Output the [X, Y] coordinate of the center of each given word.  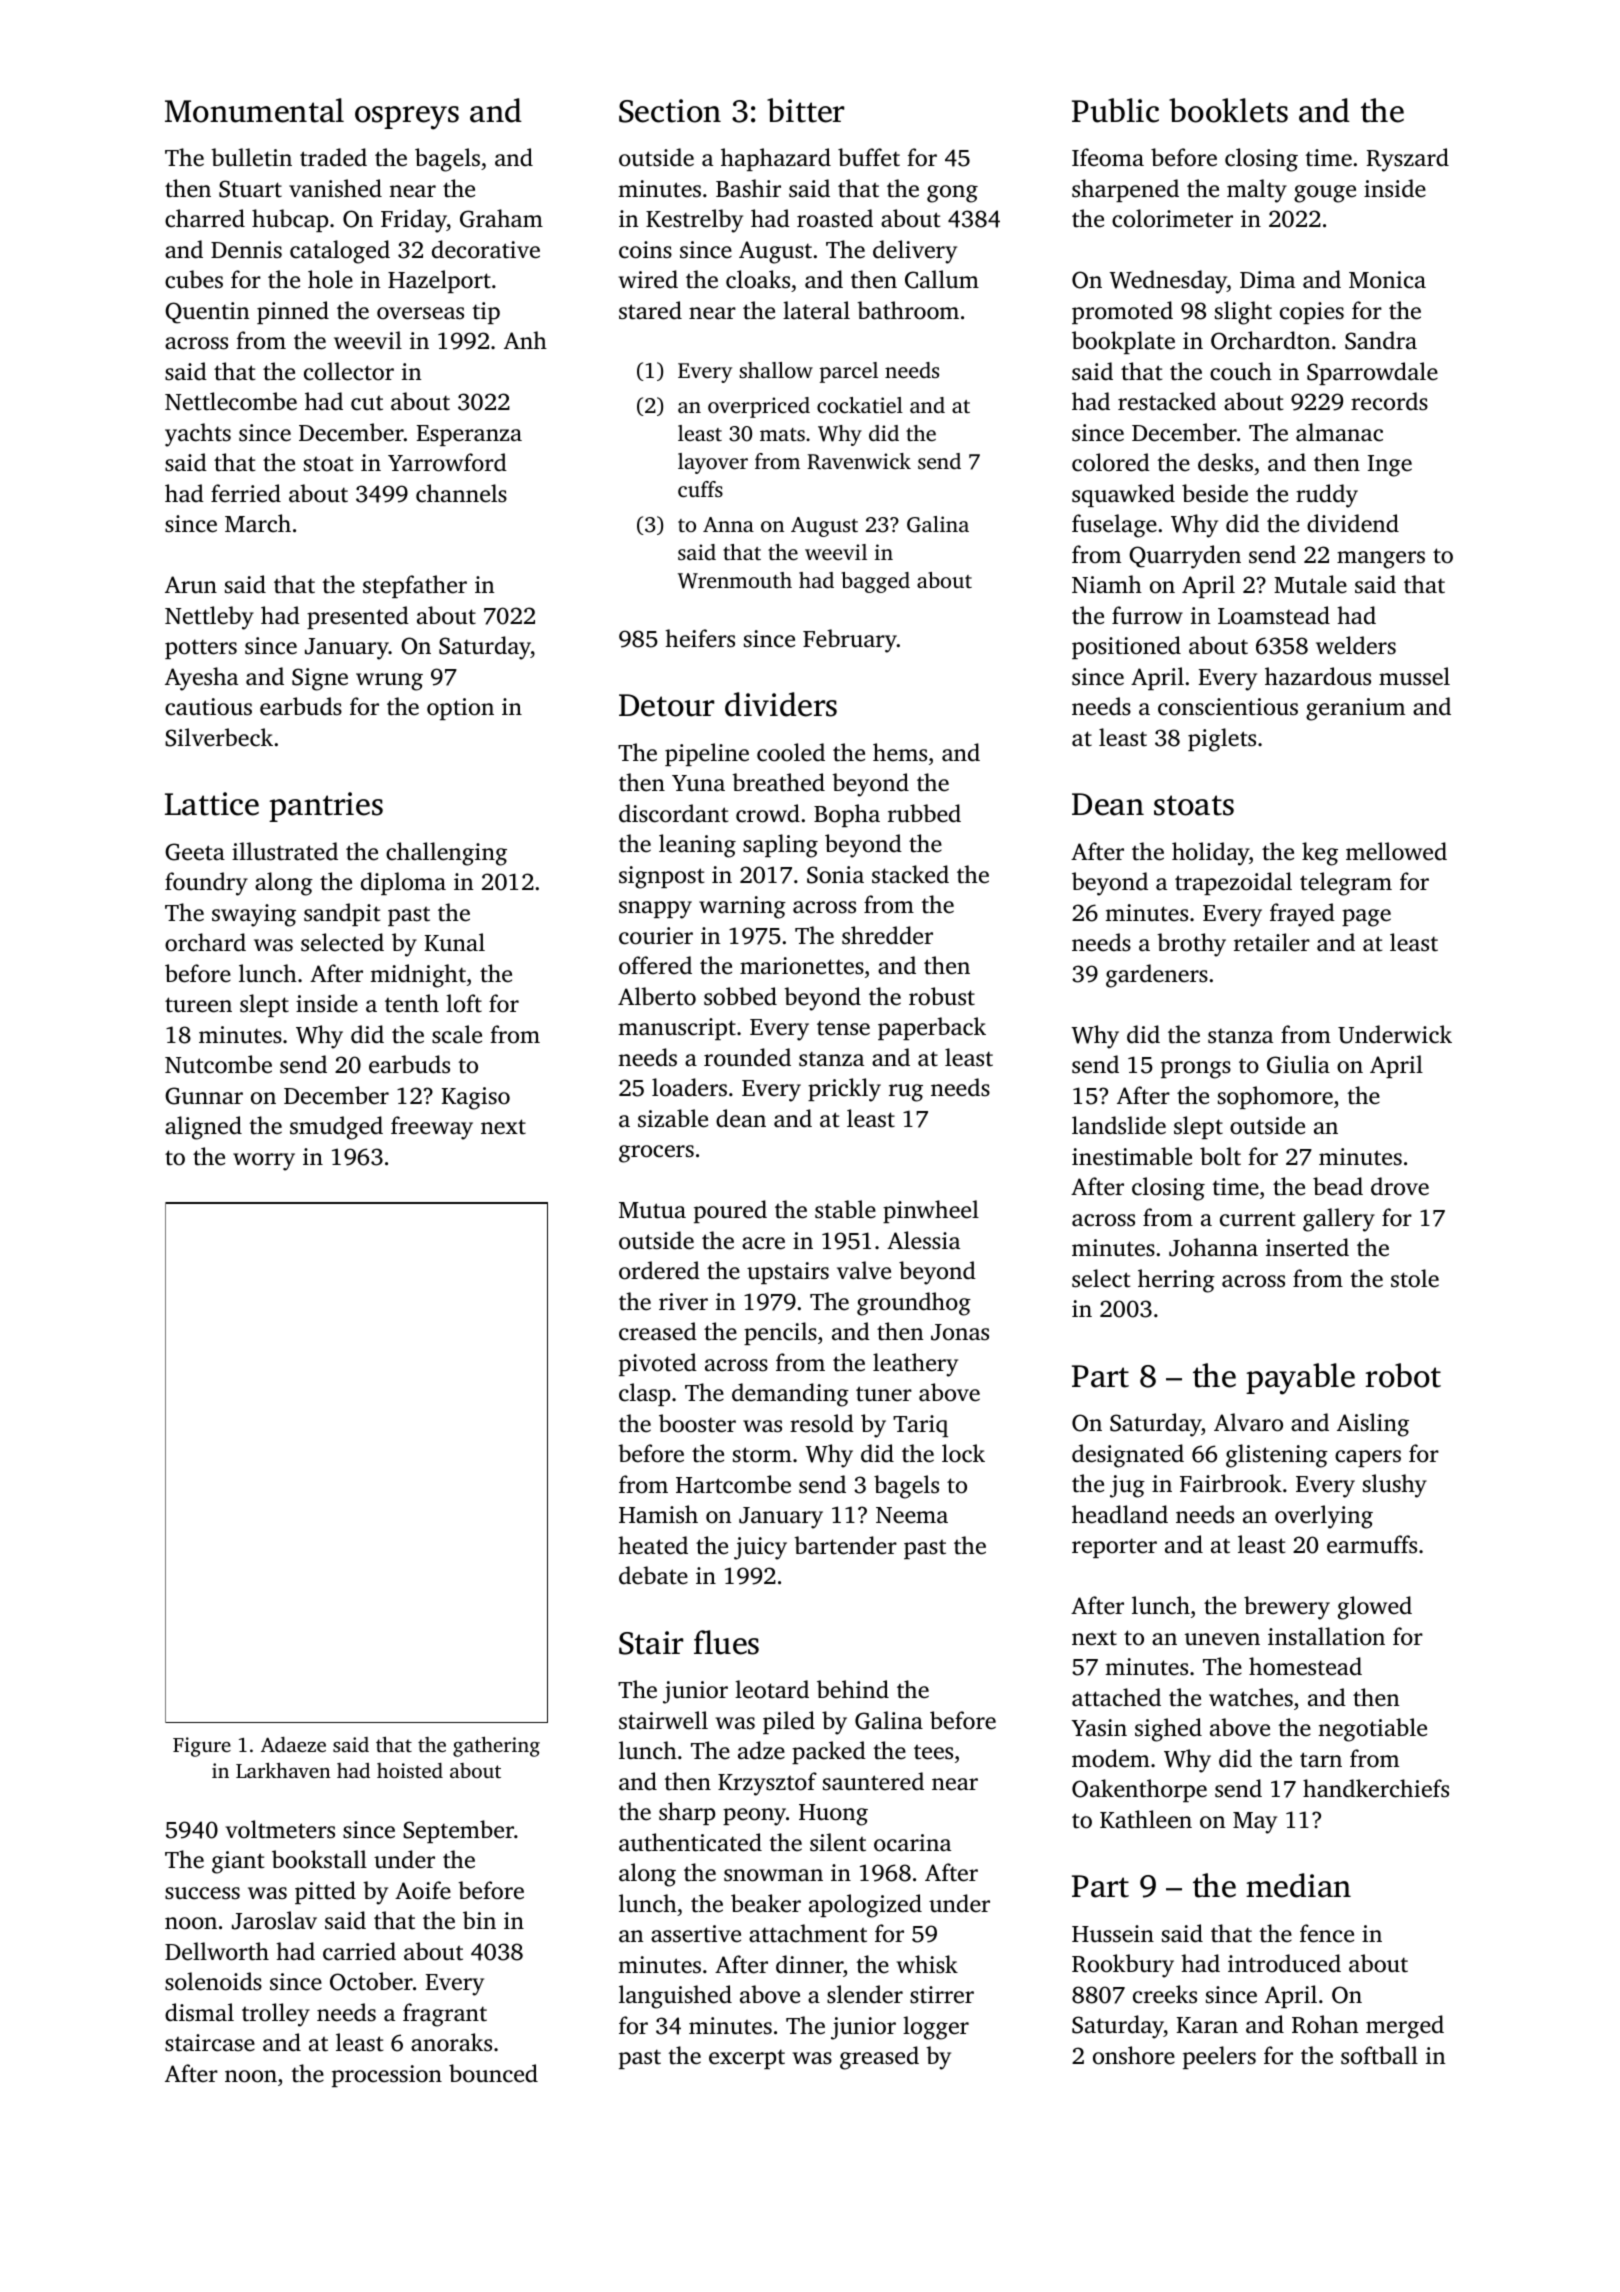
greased [879, 2058]
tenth [412, 1003]
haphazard [776, 159]
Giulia [1298, 1064]
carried [359, 1951]
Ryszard [1408, 160]
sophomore [1275, 1097]
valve [864, 1270]
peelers [1219, 2057]
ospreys [407, 118]
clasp [644, 1394]
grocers [656, 1154]
